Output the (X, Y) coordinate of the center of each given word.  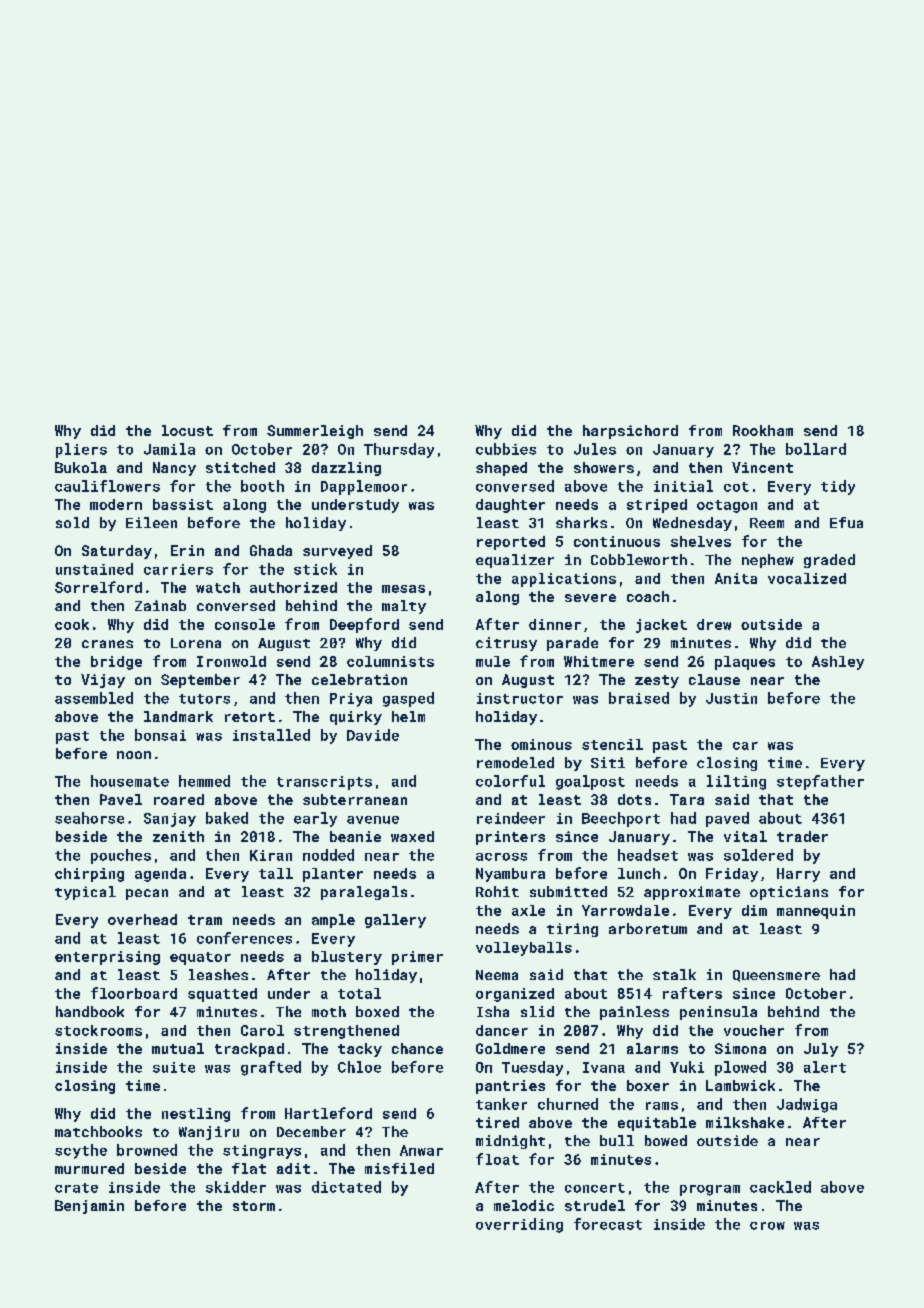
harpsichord (630, 432)
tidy (838, 487)
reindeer (511, 818)
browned (147, 1150)
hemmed (204, 781)
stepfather (820, 782)
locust (187, 430)
